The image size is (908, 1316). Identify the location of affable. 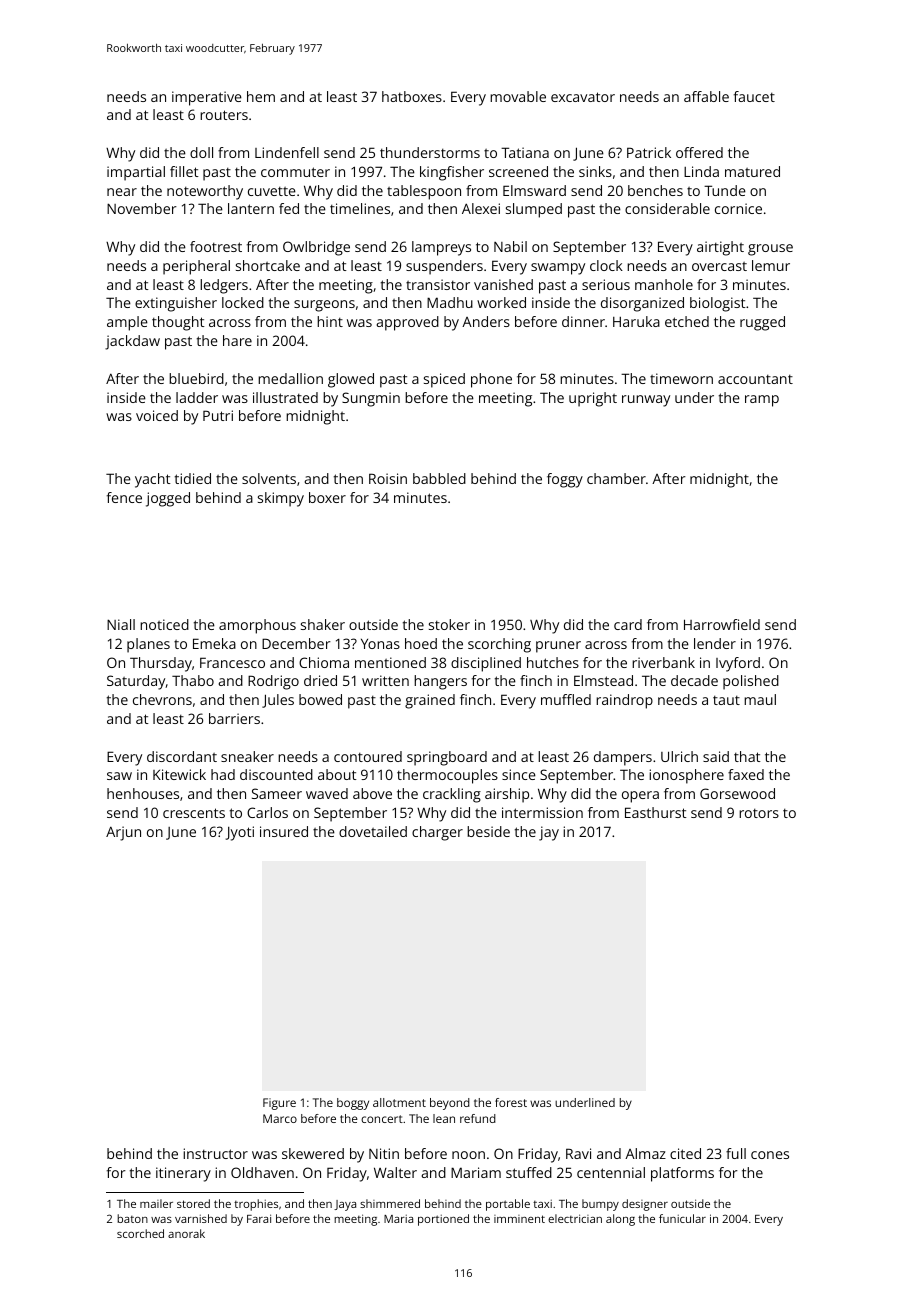
(706, 96).
